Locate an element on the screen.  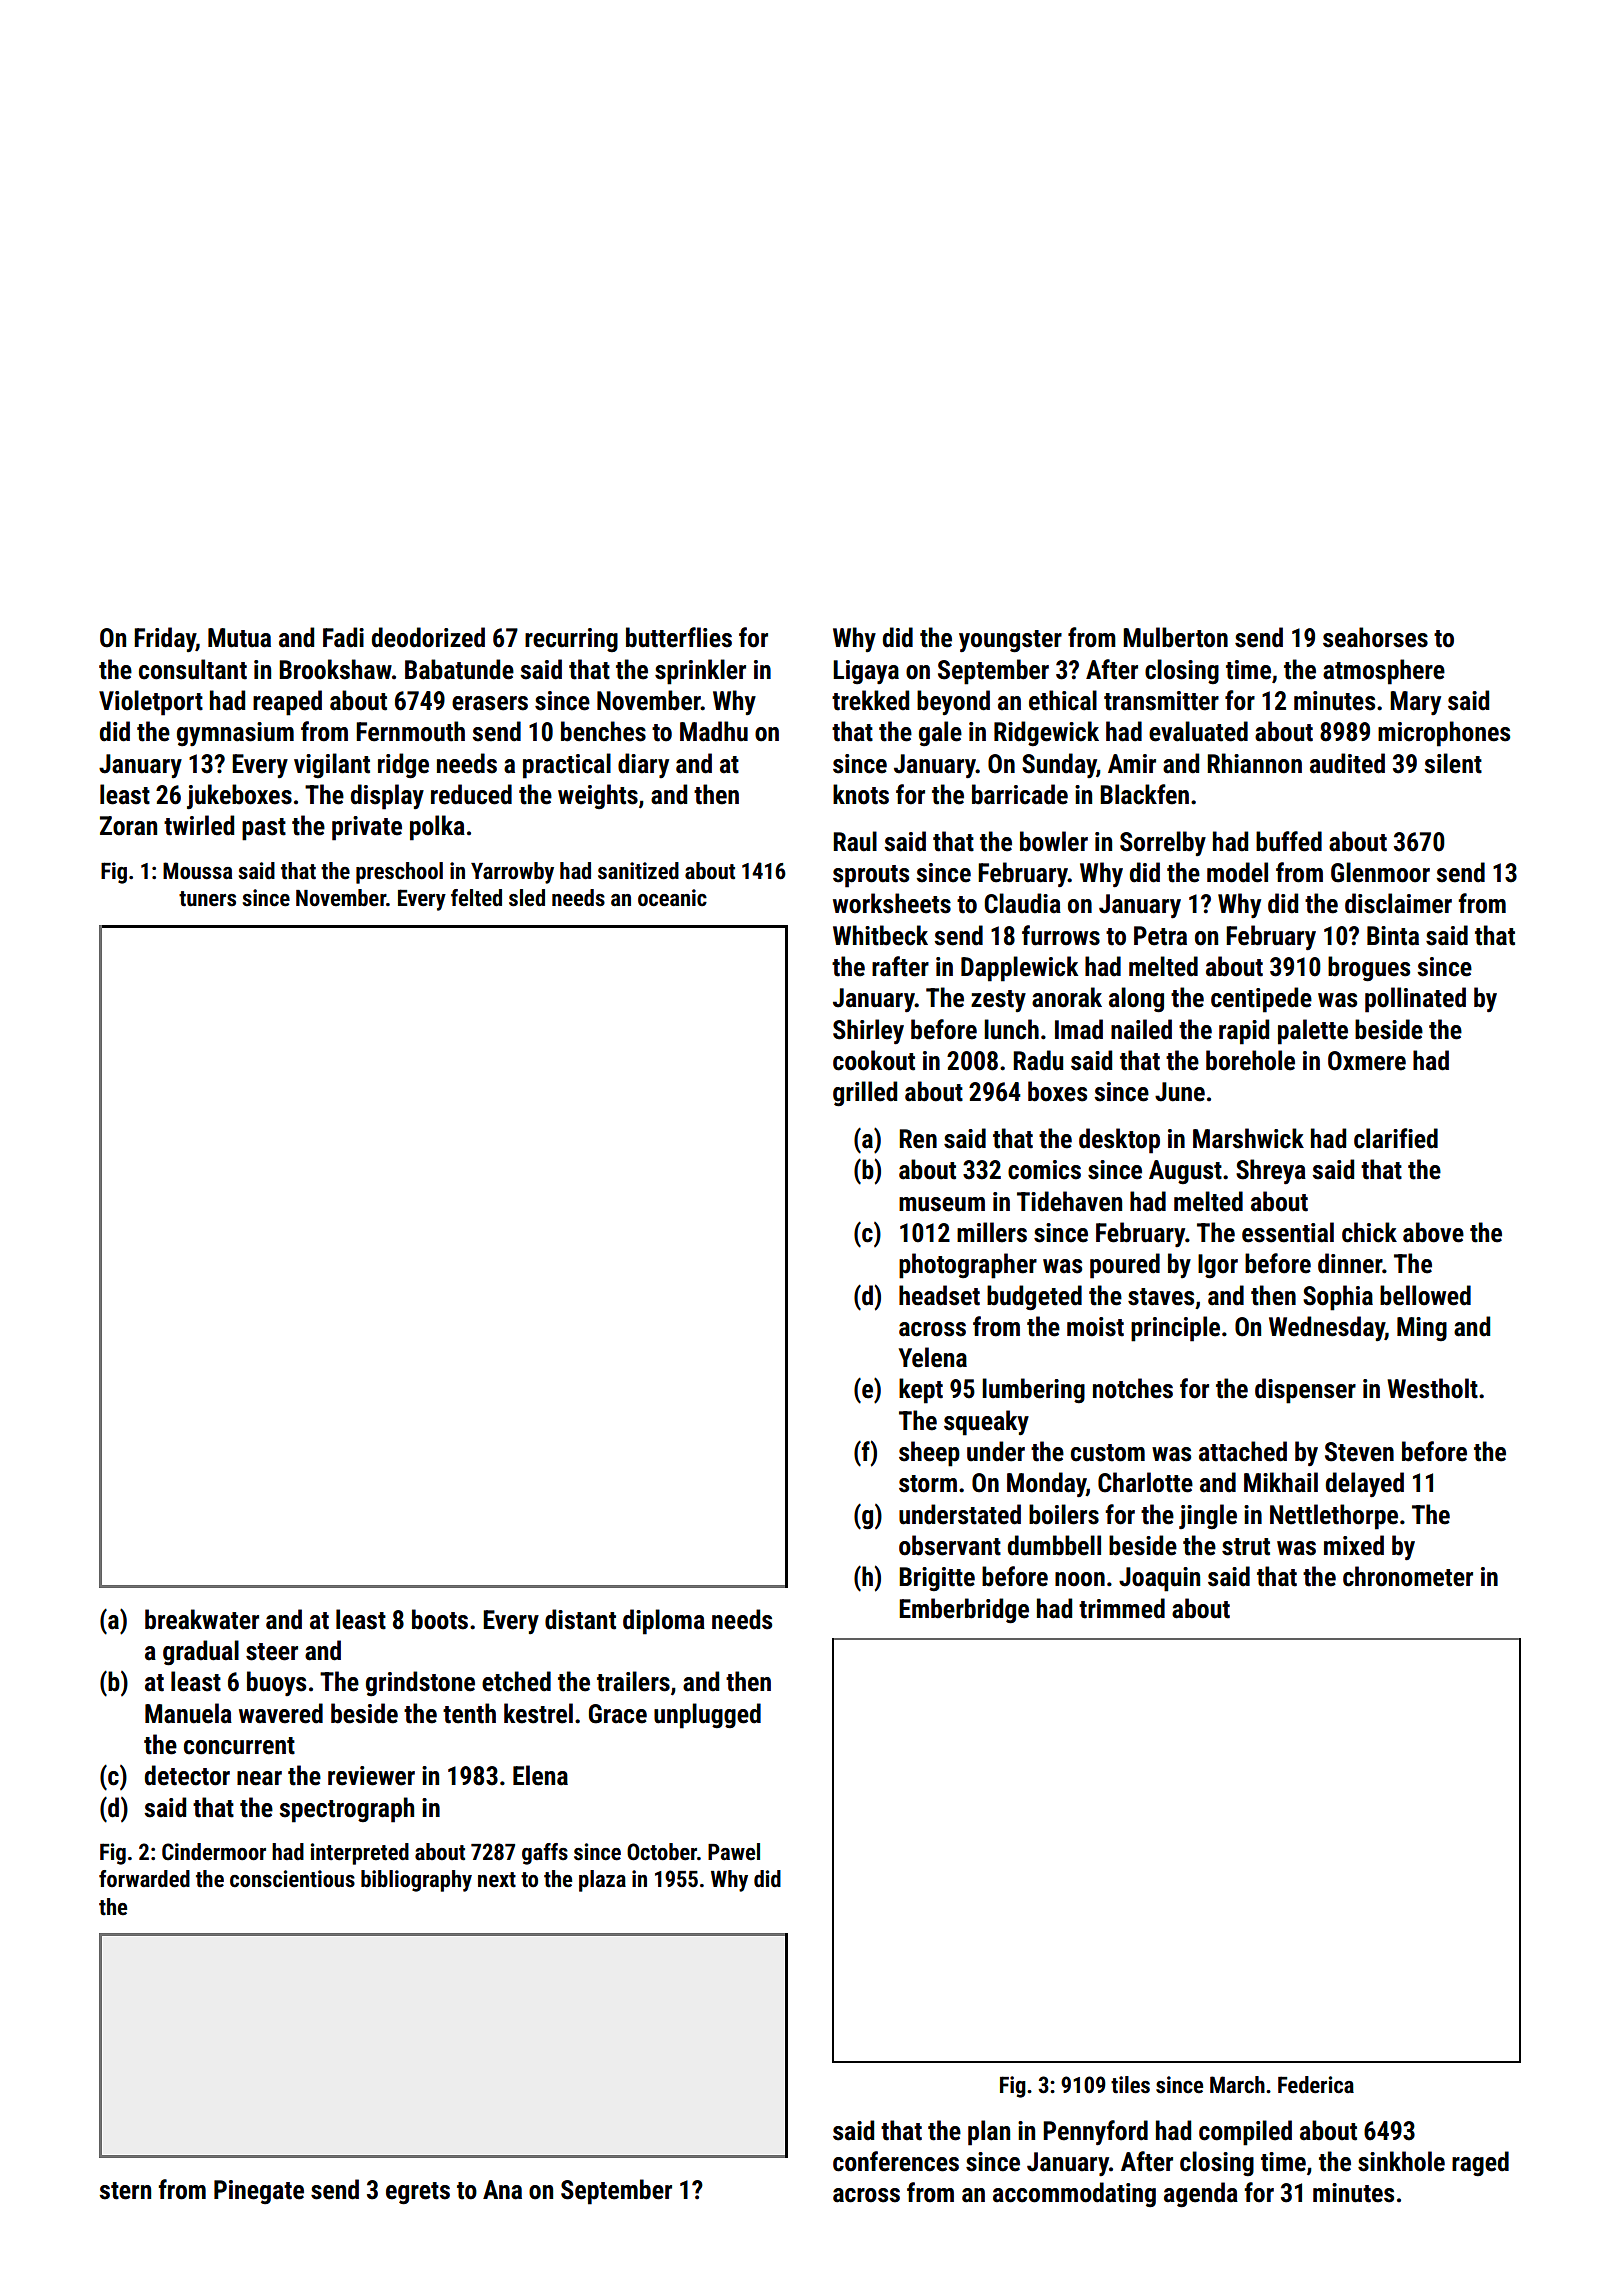
accommodating is located at coordinates (1074, 2195).
